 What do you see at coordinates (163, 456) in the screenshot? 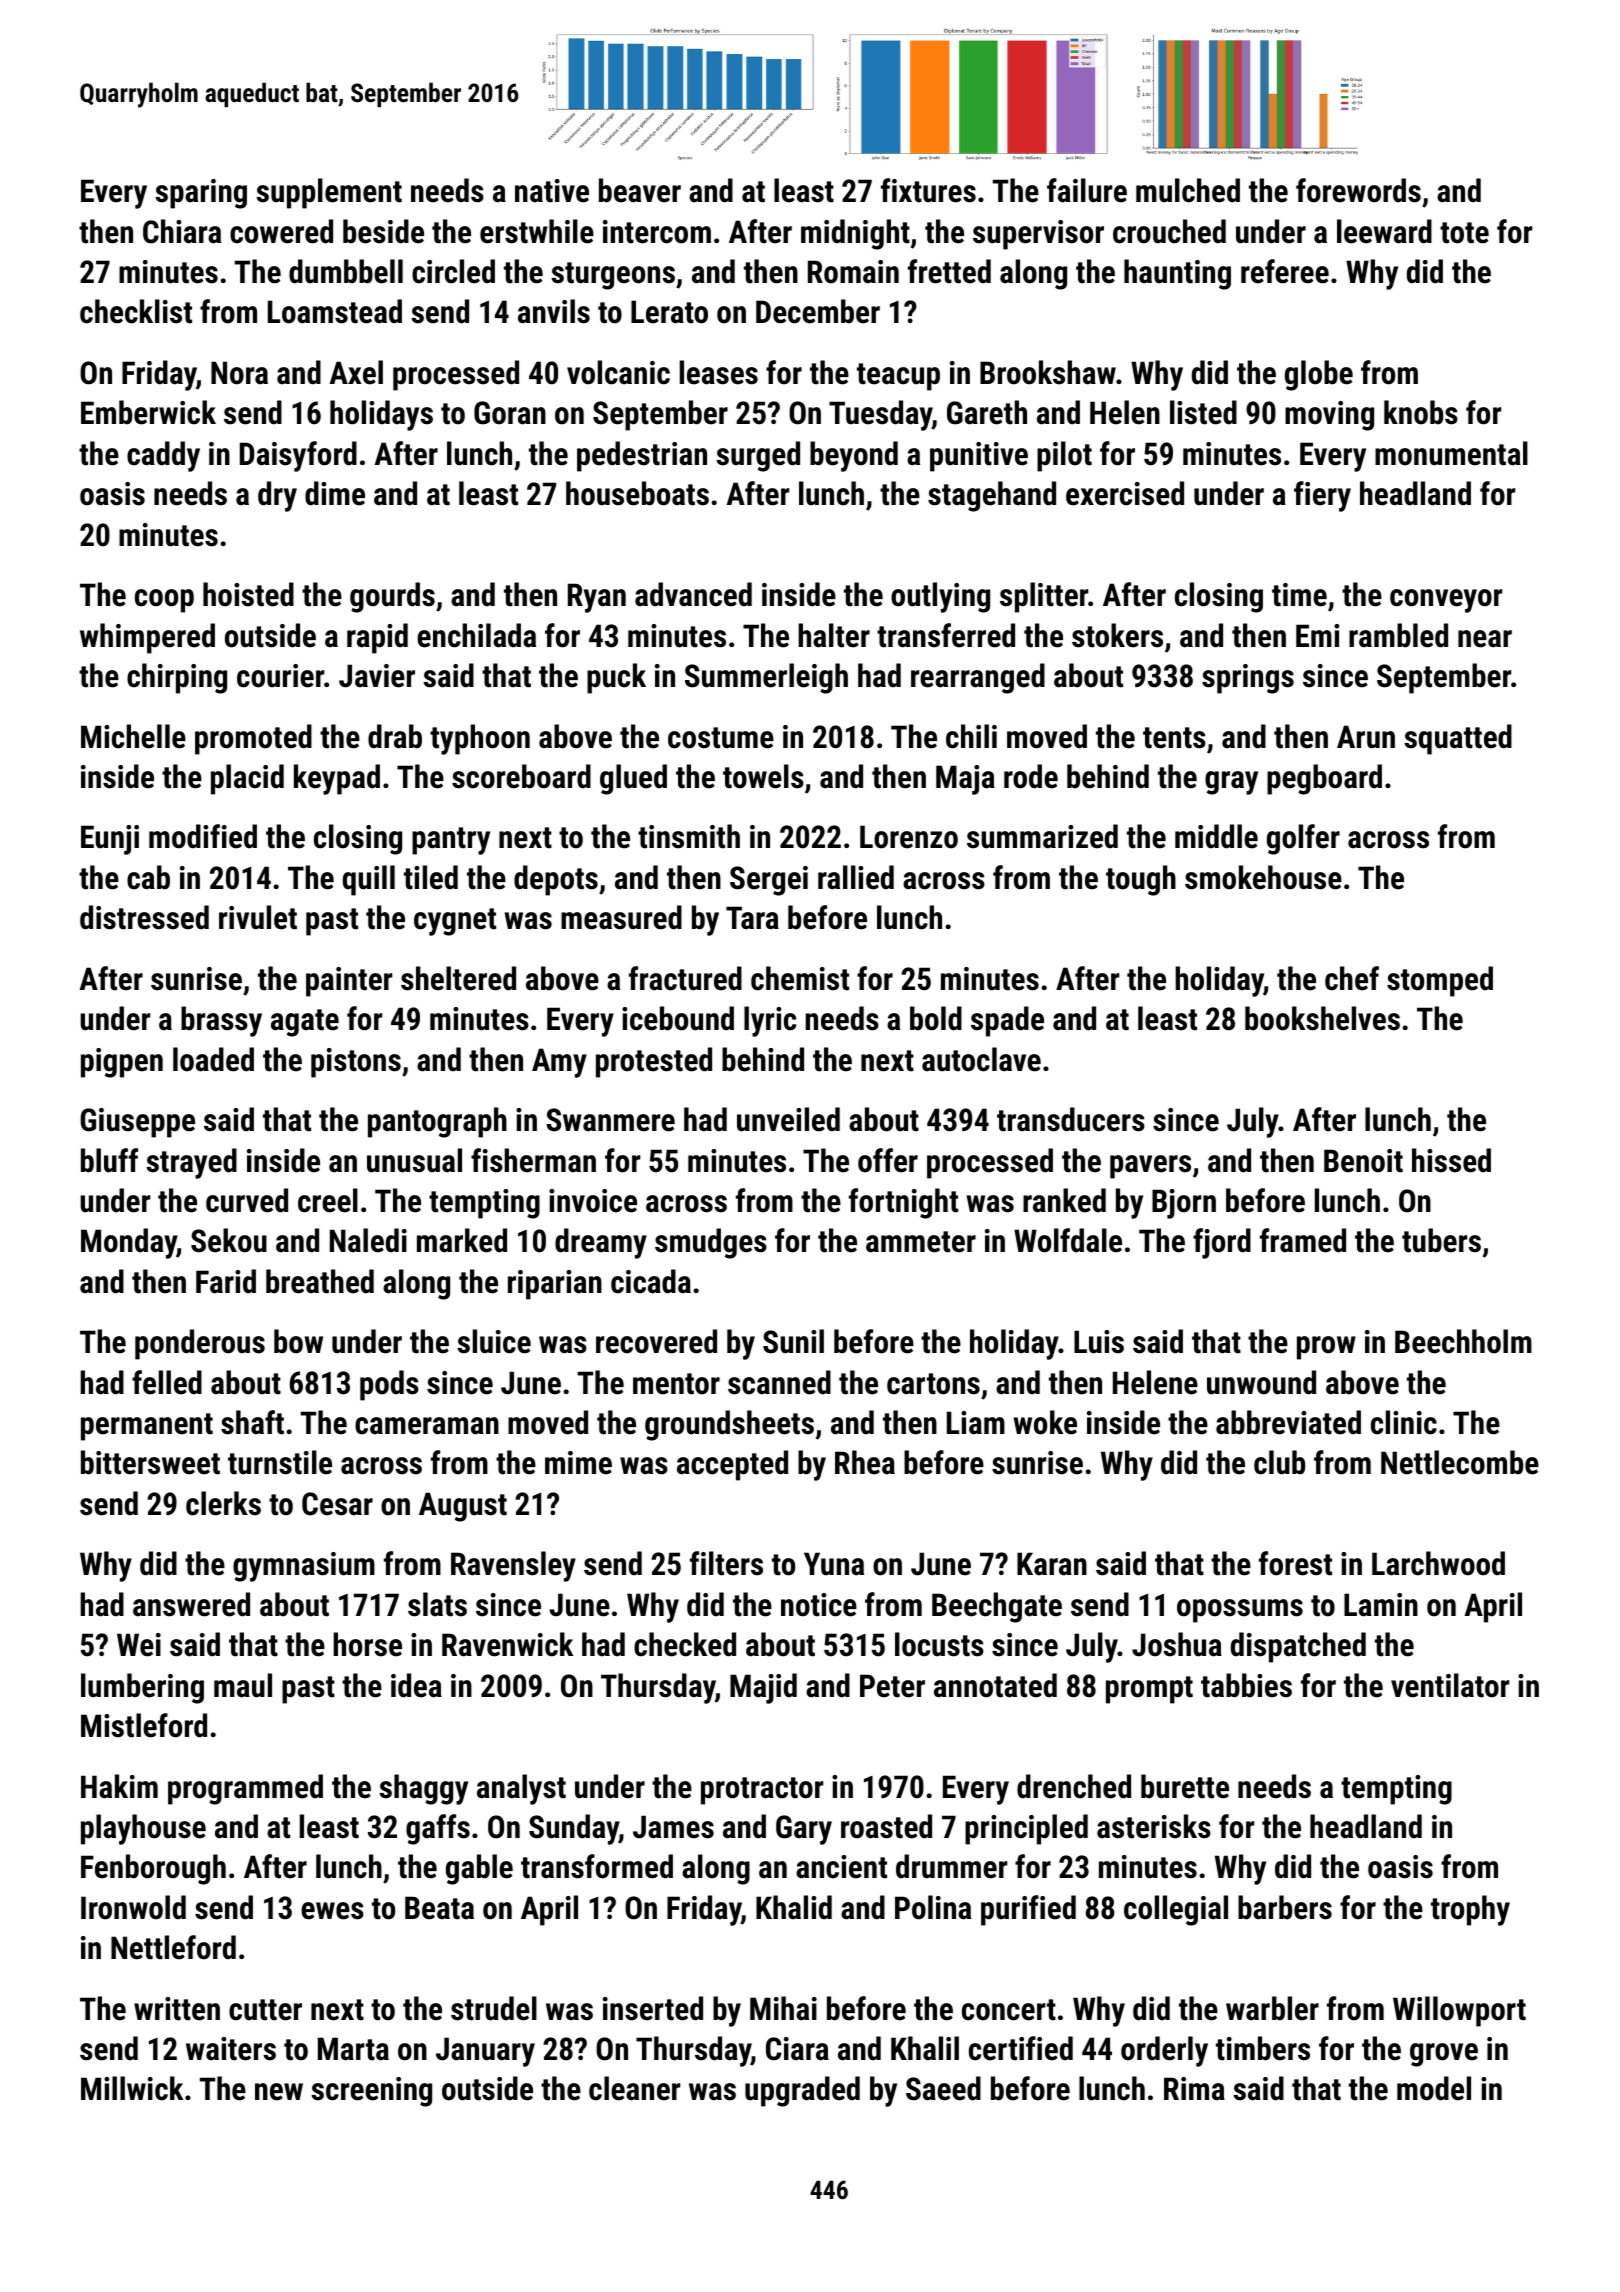
I see `caddy` at bounding box center [163, 456].
